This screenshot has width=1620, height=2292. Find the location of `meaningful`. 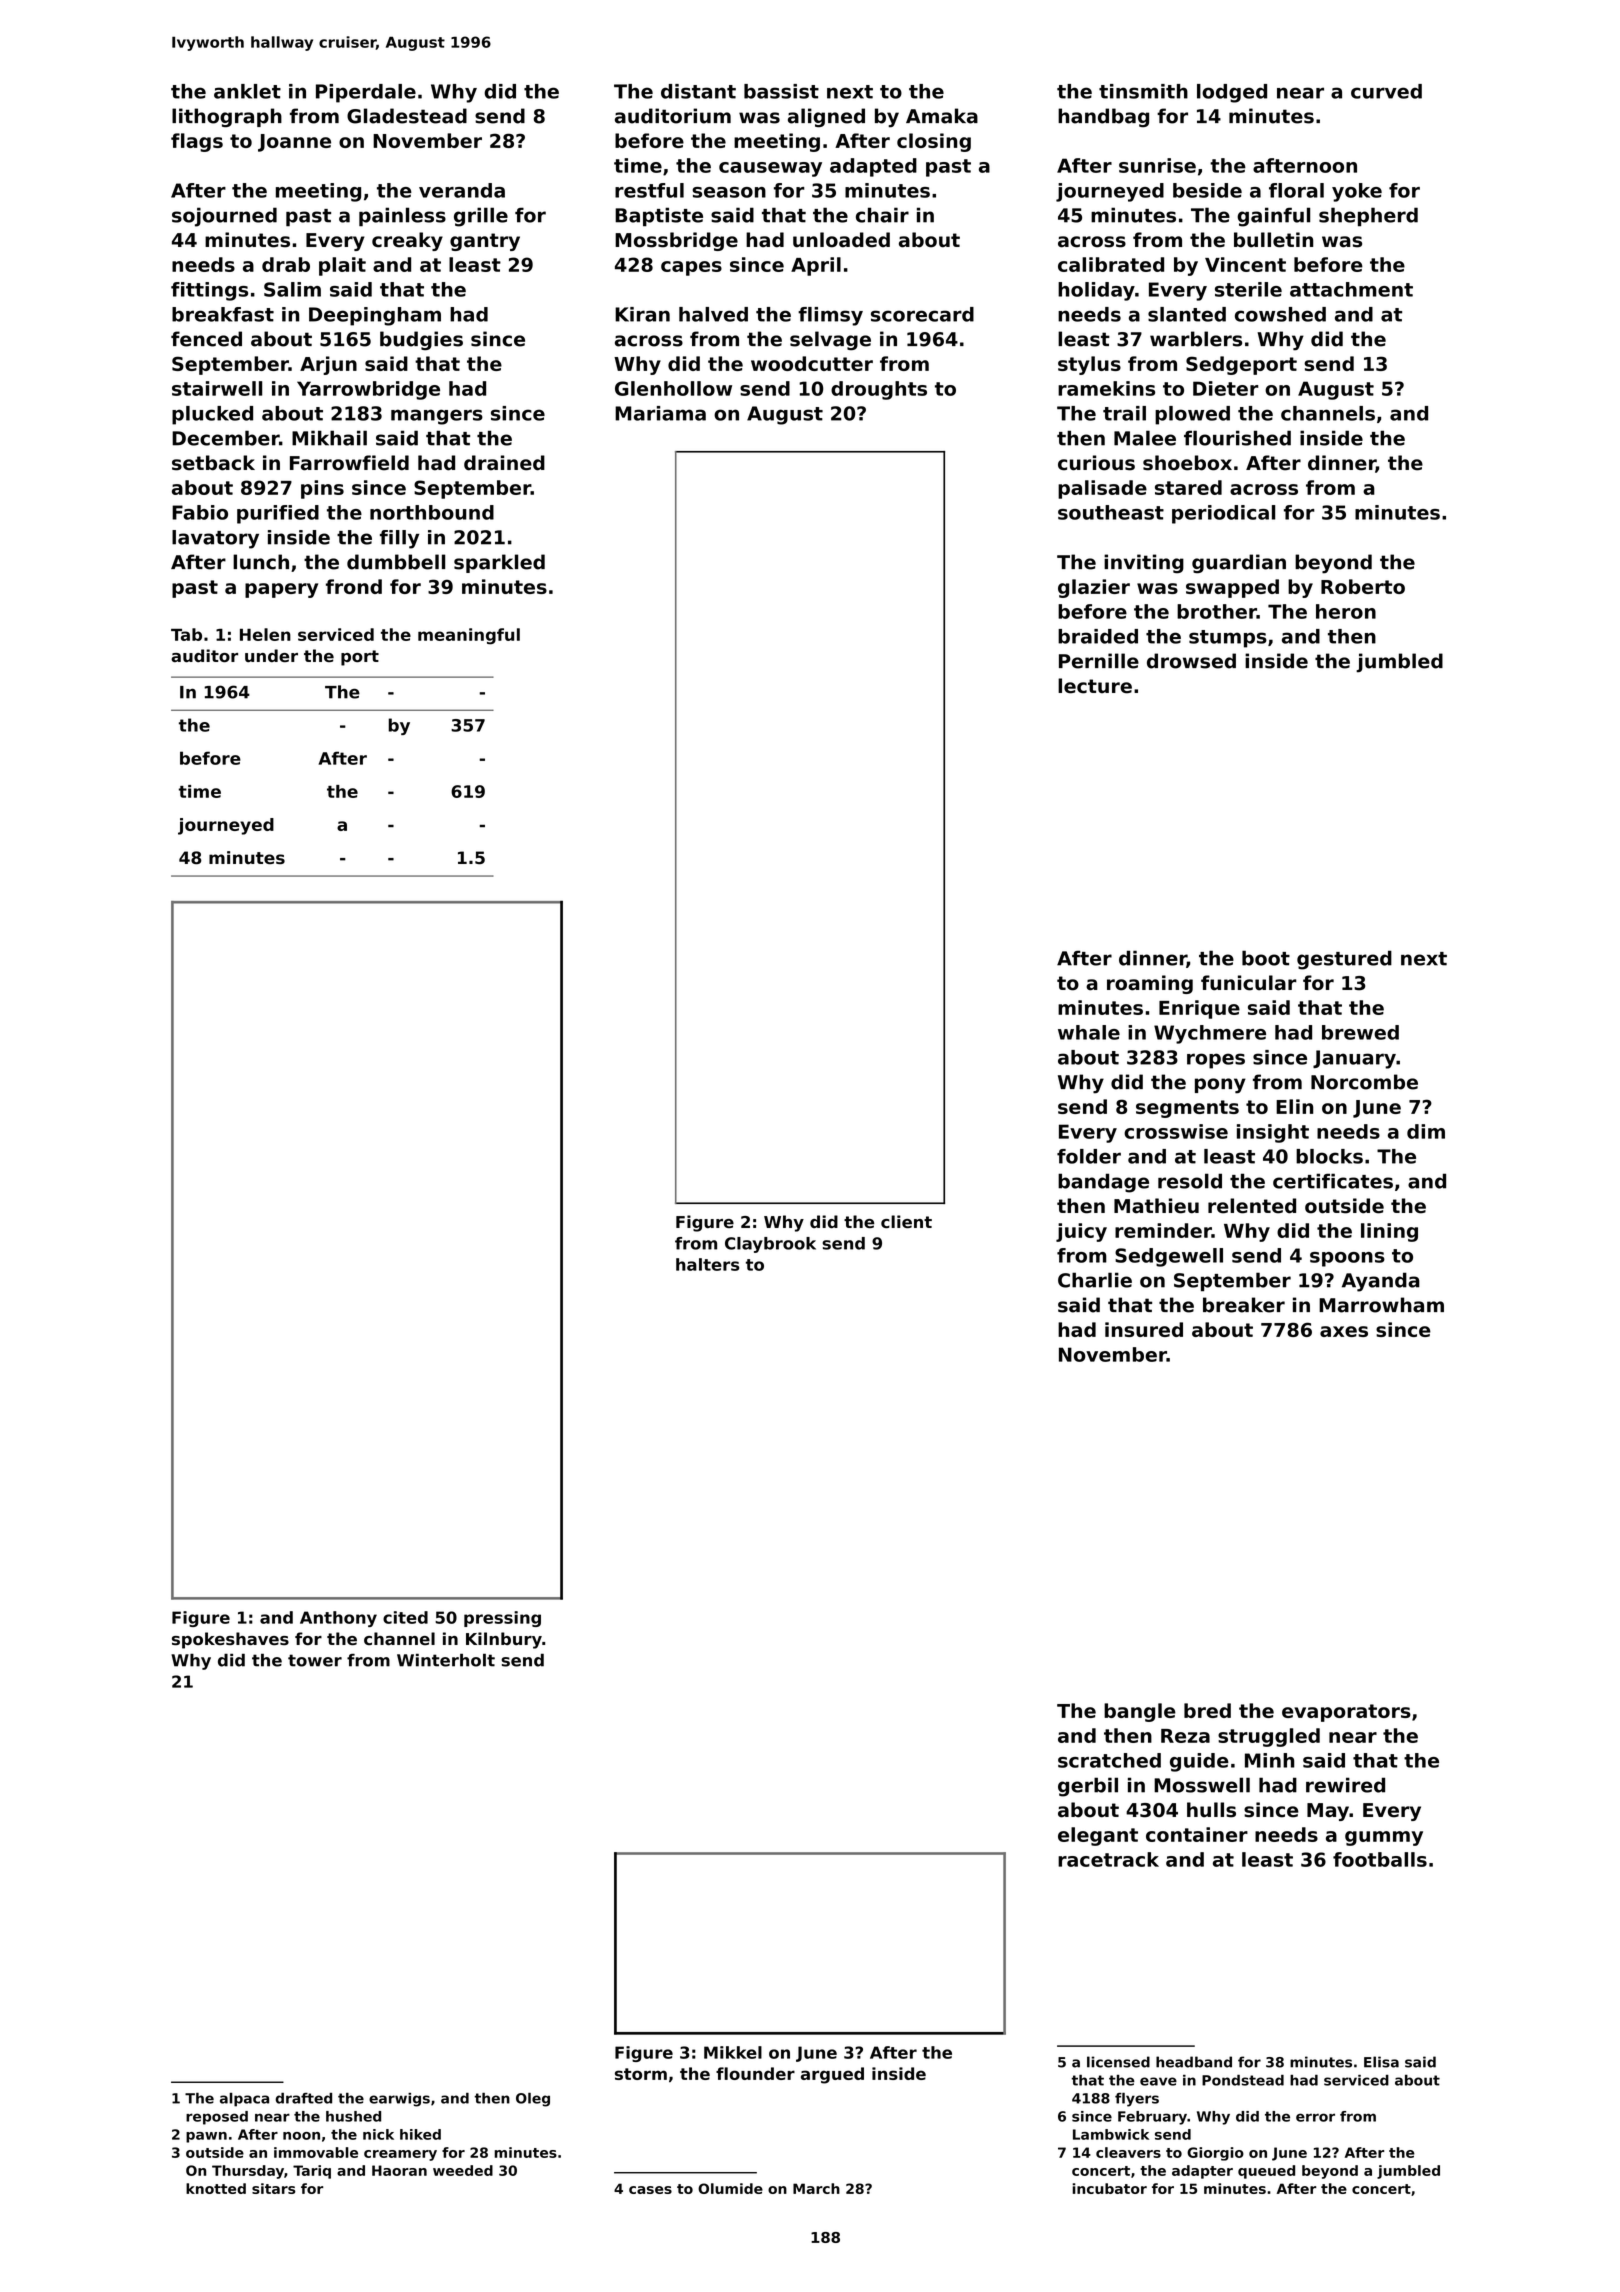

meaningful is located at coordinates (469, 636).
